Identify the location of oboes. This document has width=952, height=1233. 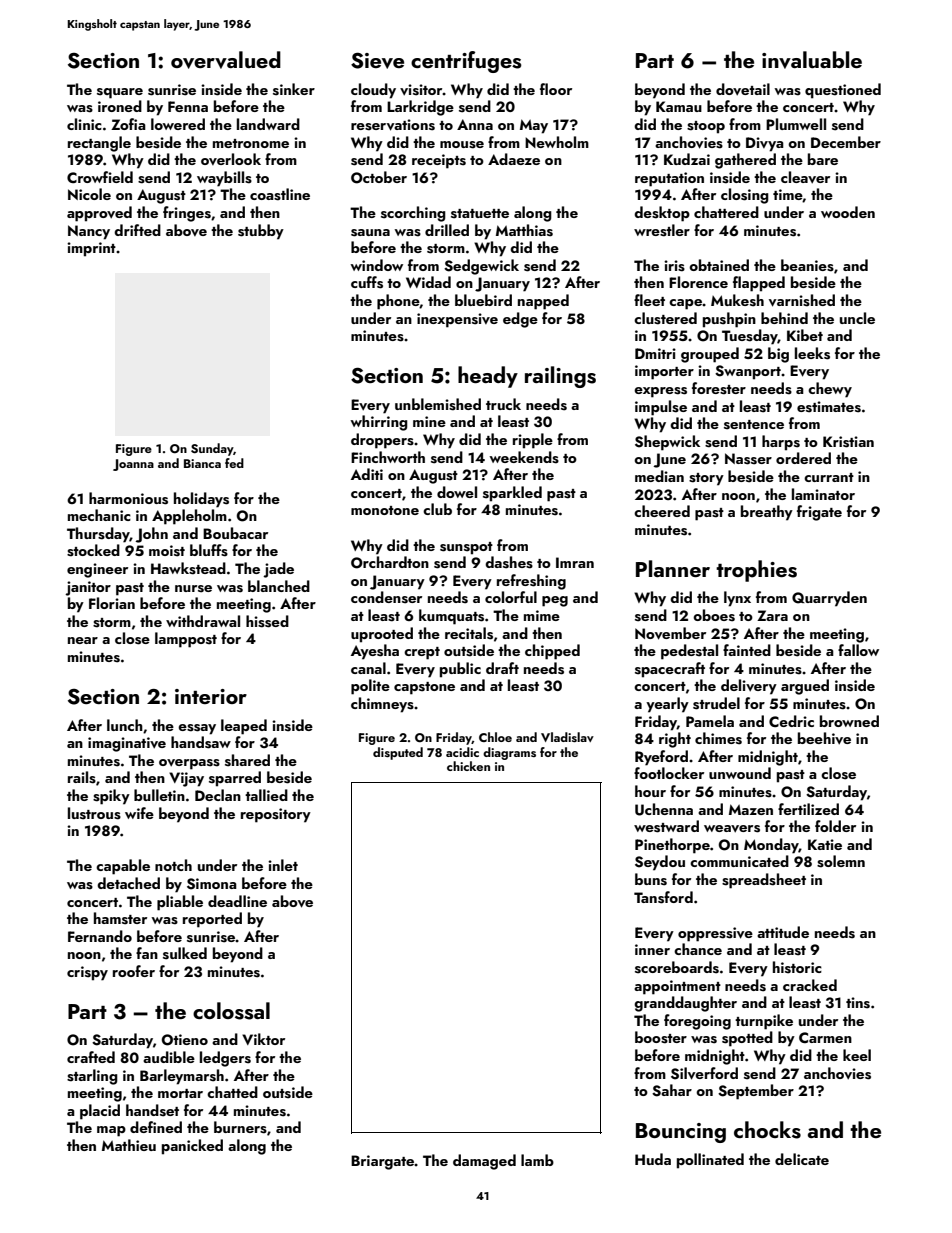
(714, 615).
